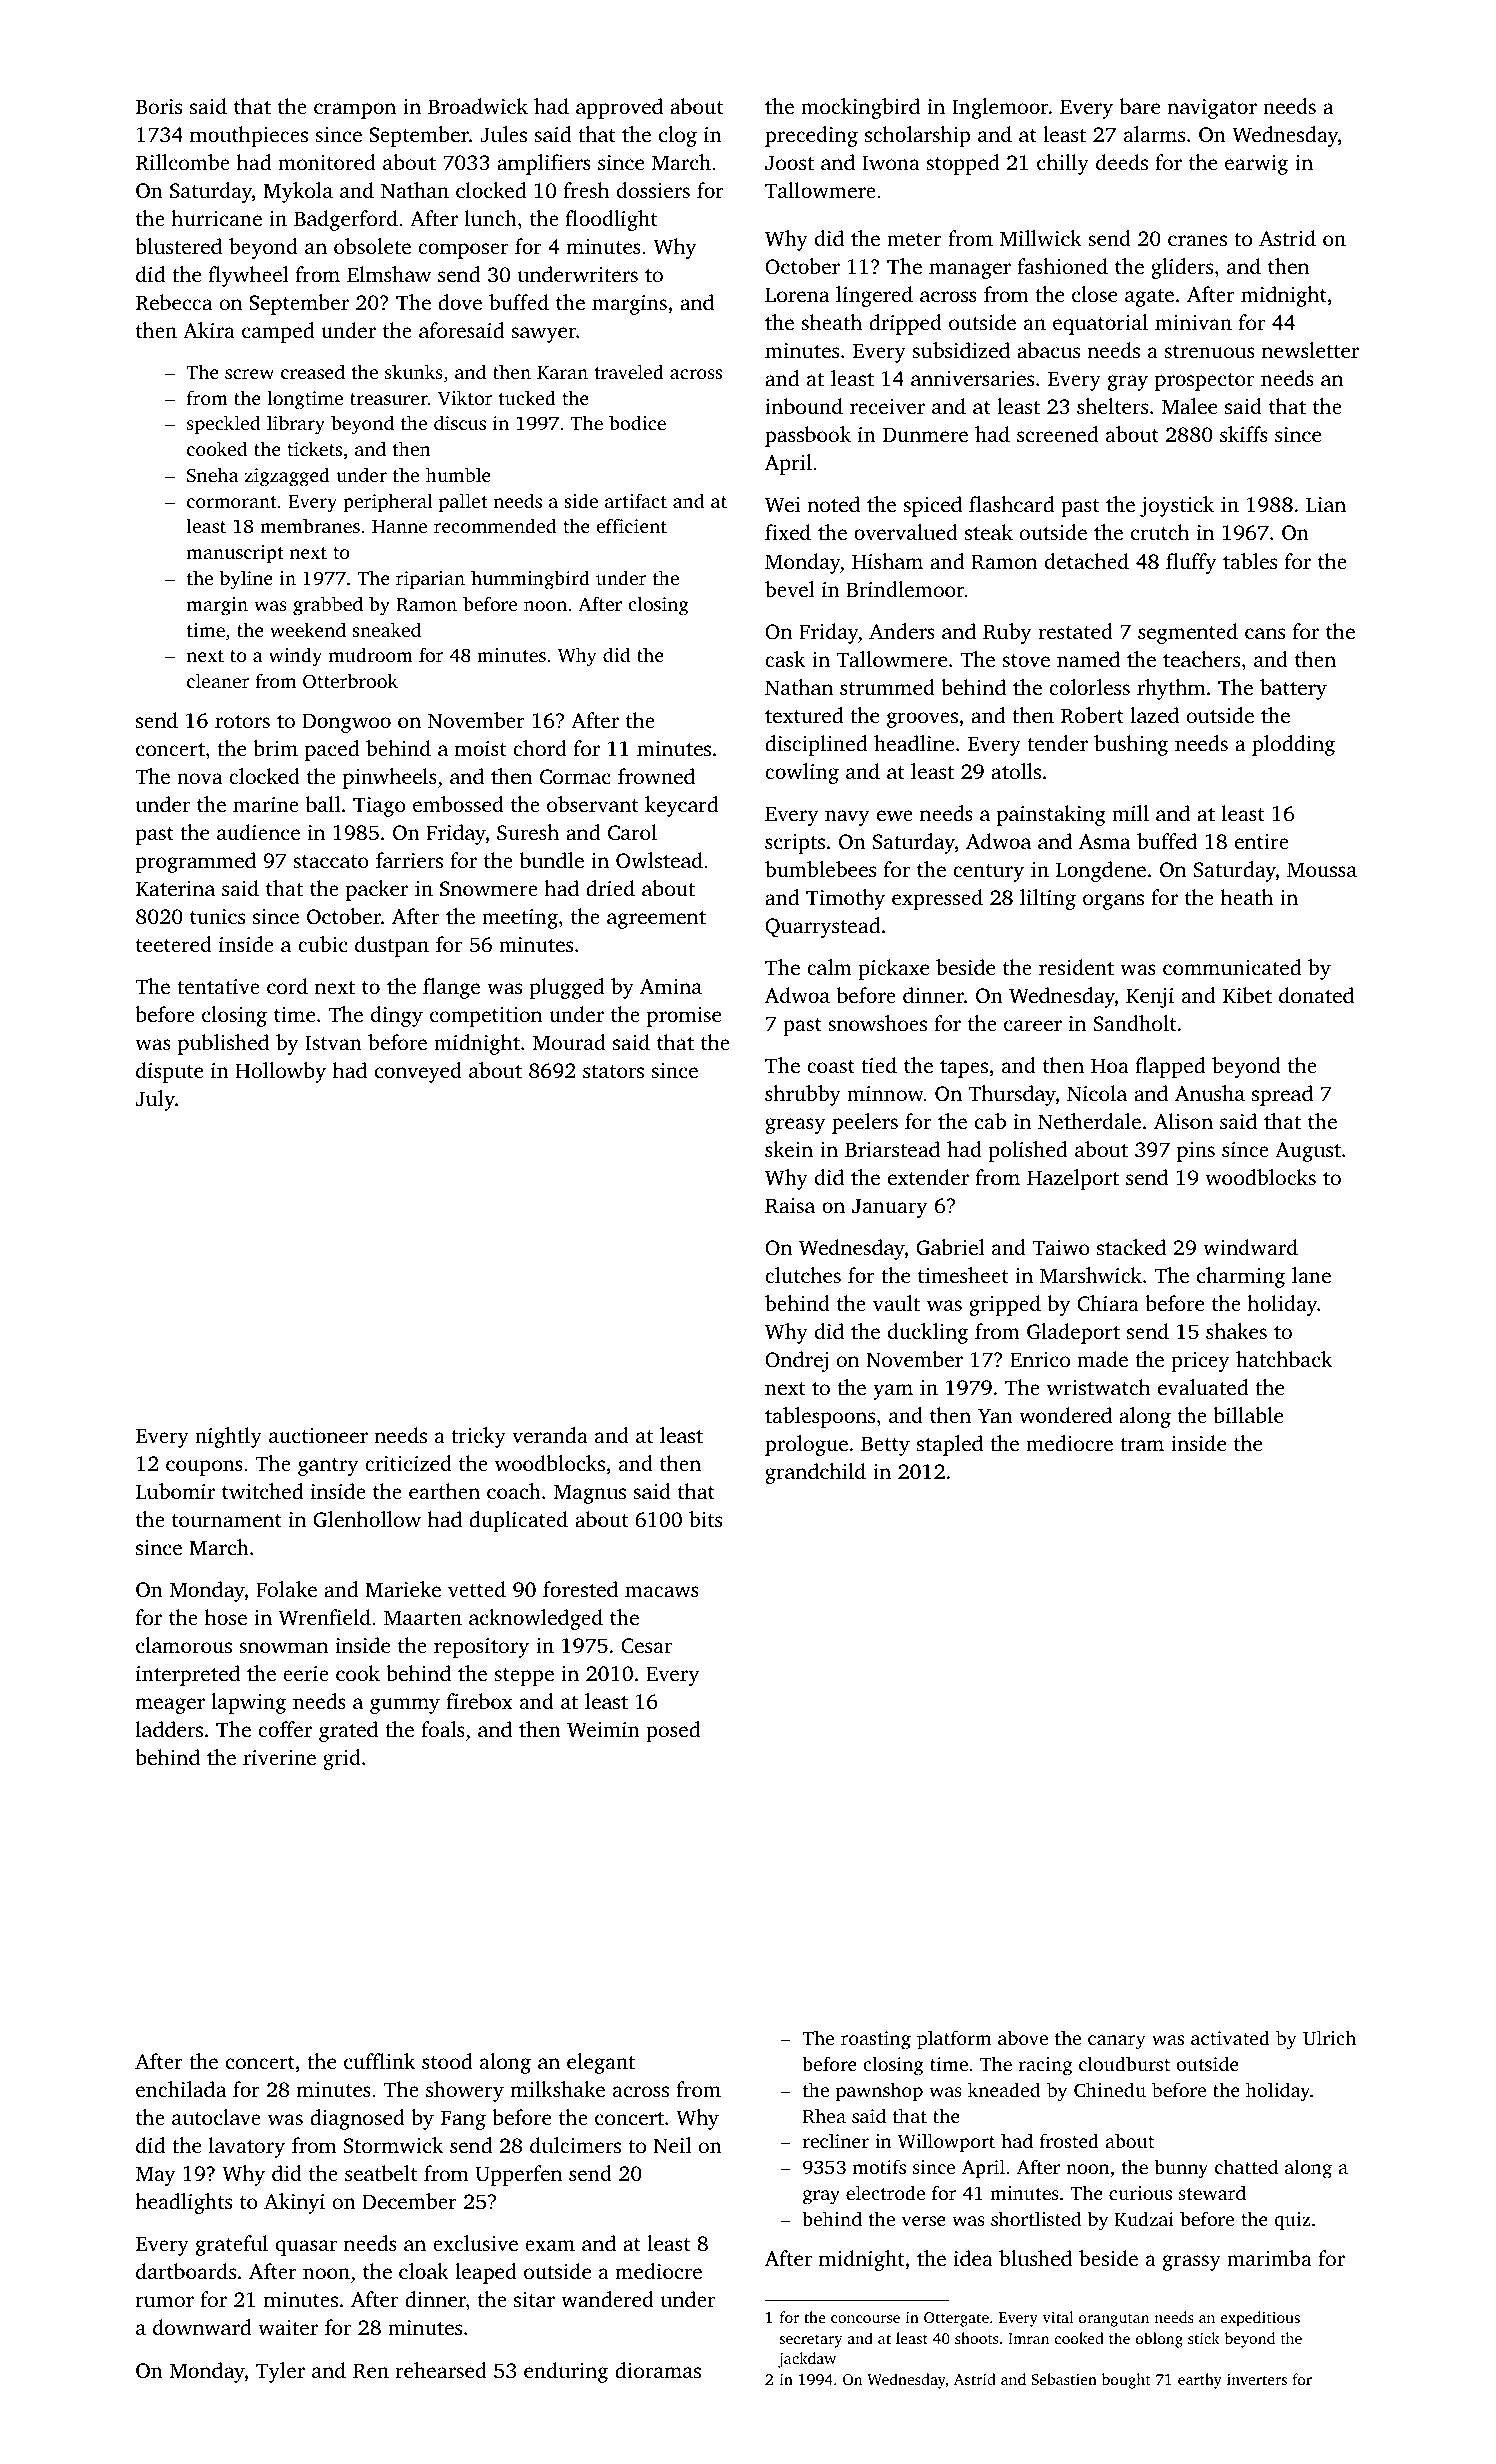 The width and height of the document is (1496, 2464). Describe the element at coordinates (1016, 771) in the document. I see `atolls` at that location.
